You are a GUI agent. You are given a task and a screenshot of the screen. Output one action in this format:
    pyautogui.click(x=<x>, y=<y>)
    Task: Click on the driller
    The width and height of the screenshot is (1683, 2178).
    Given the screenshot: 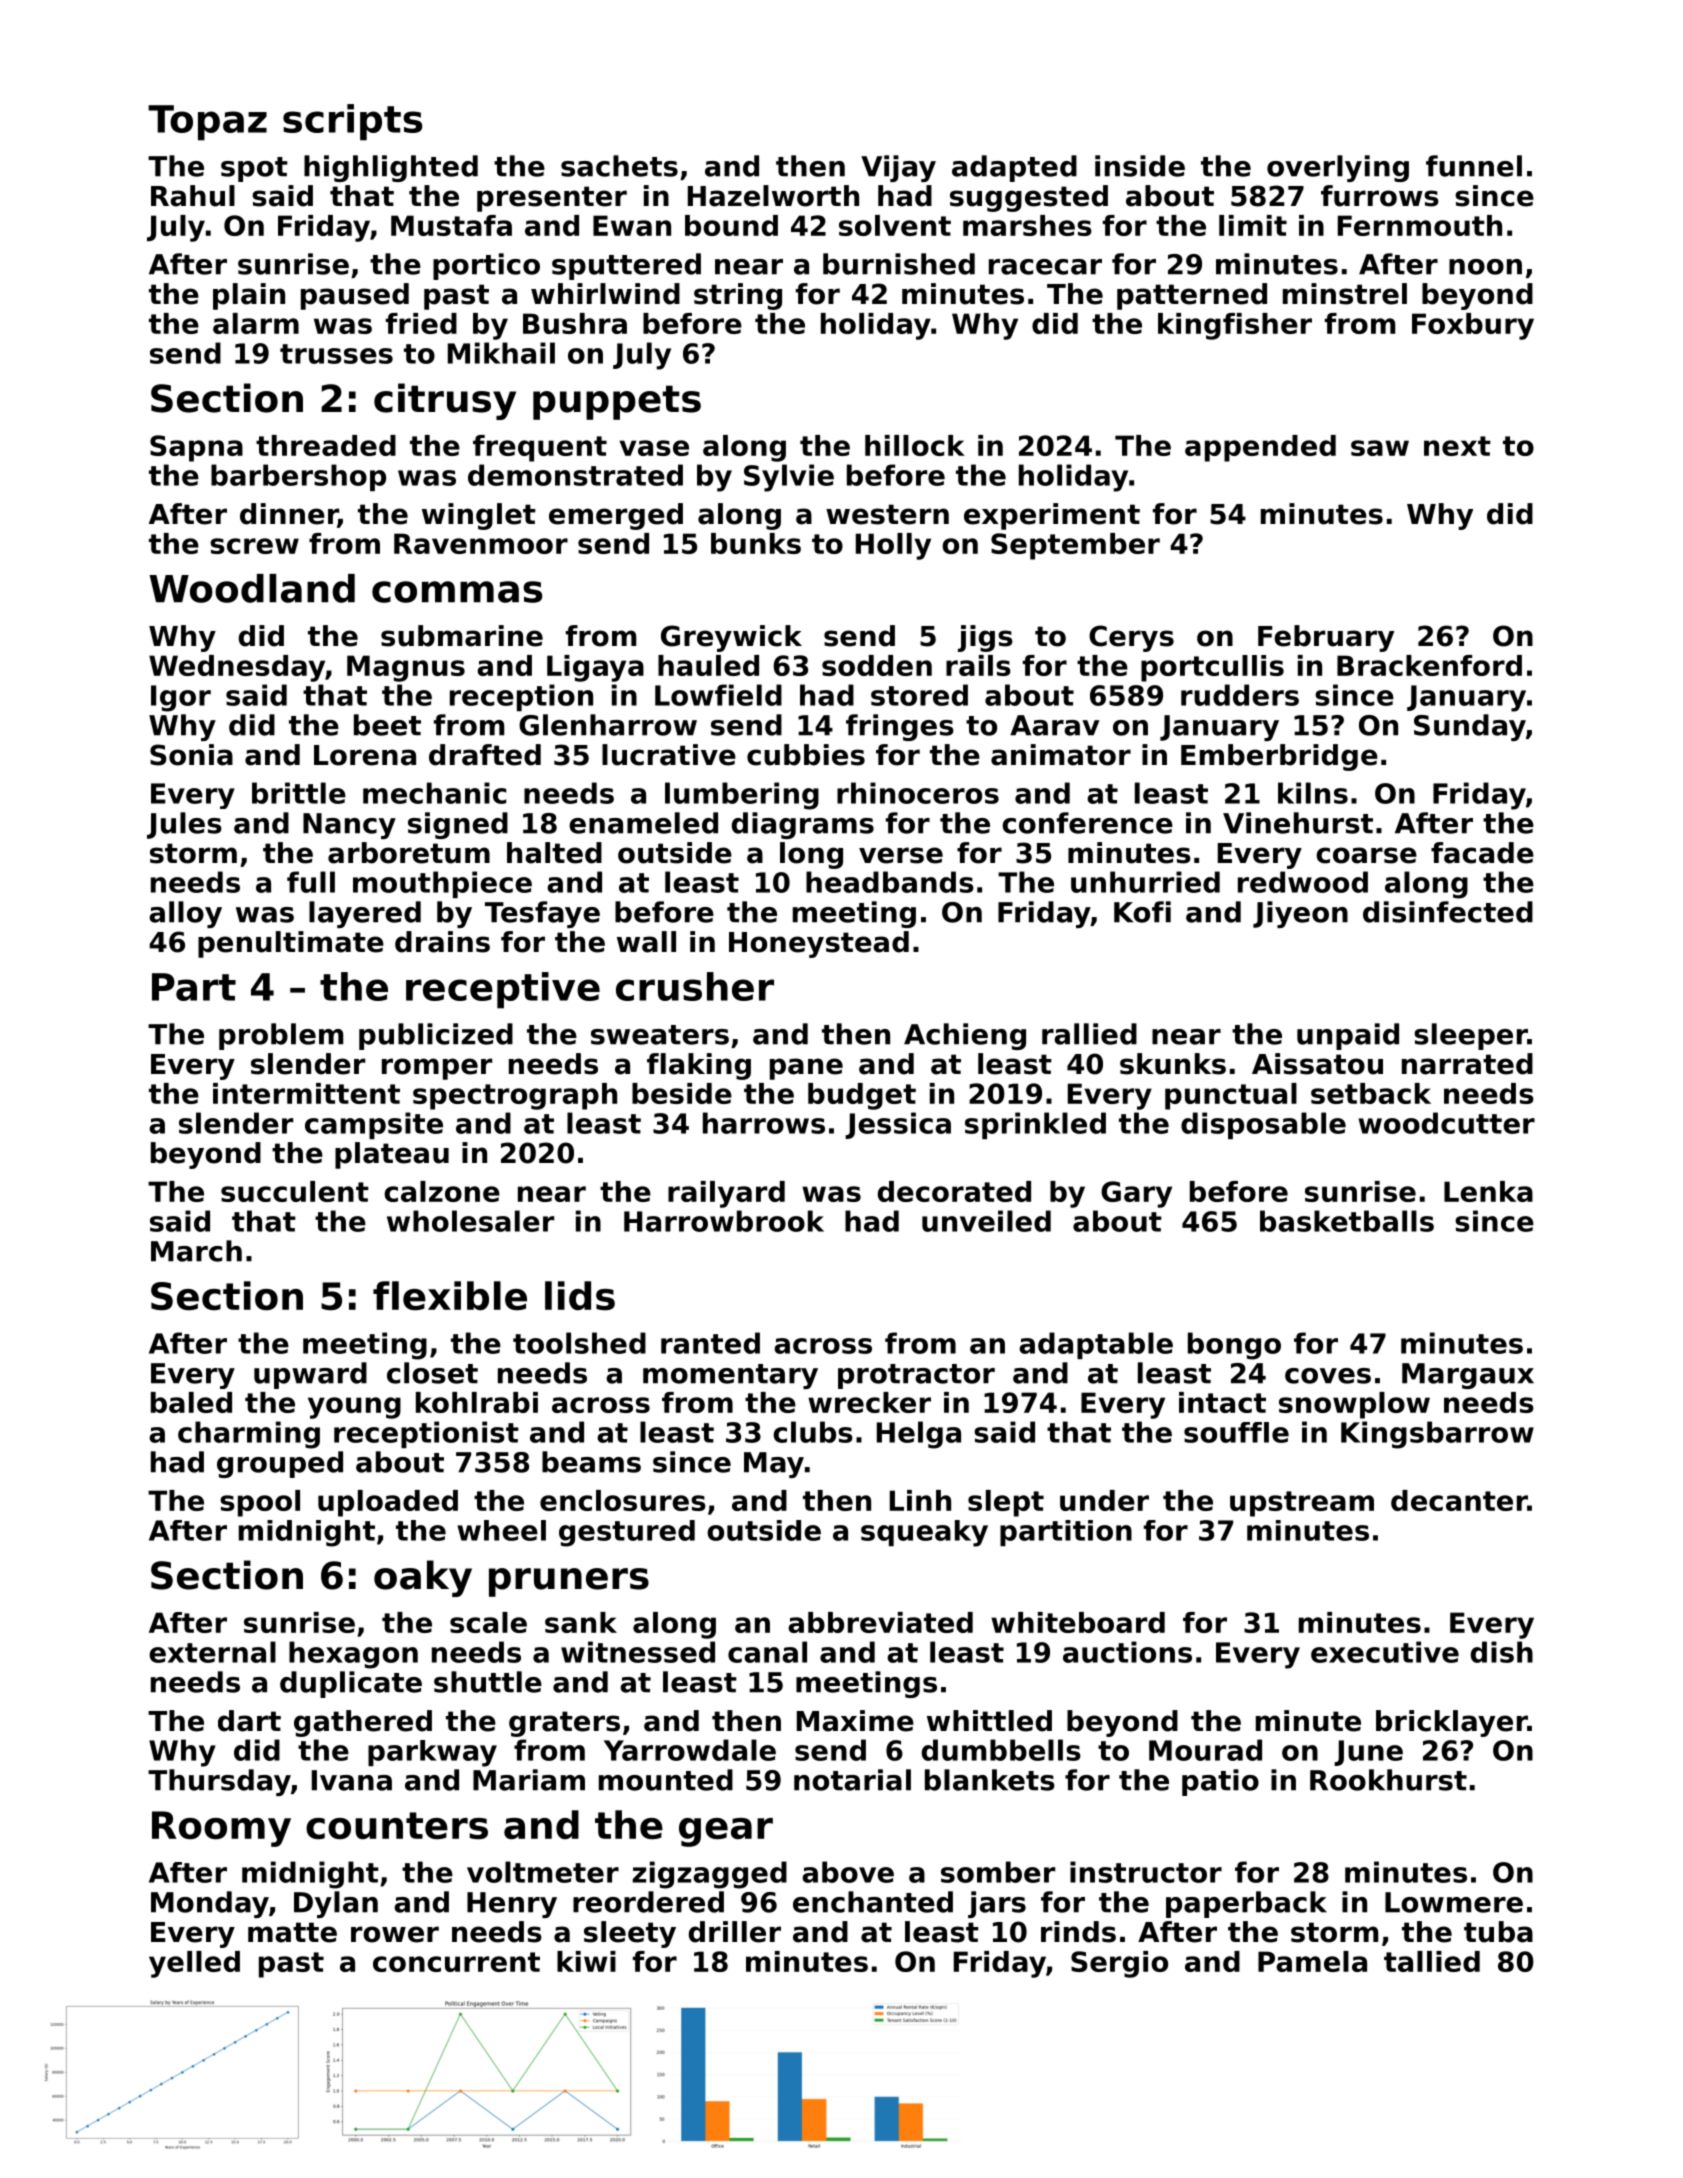 What is the action you would take?
    pyautogui.click(x=734, y=1932)
